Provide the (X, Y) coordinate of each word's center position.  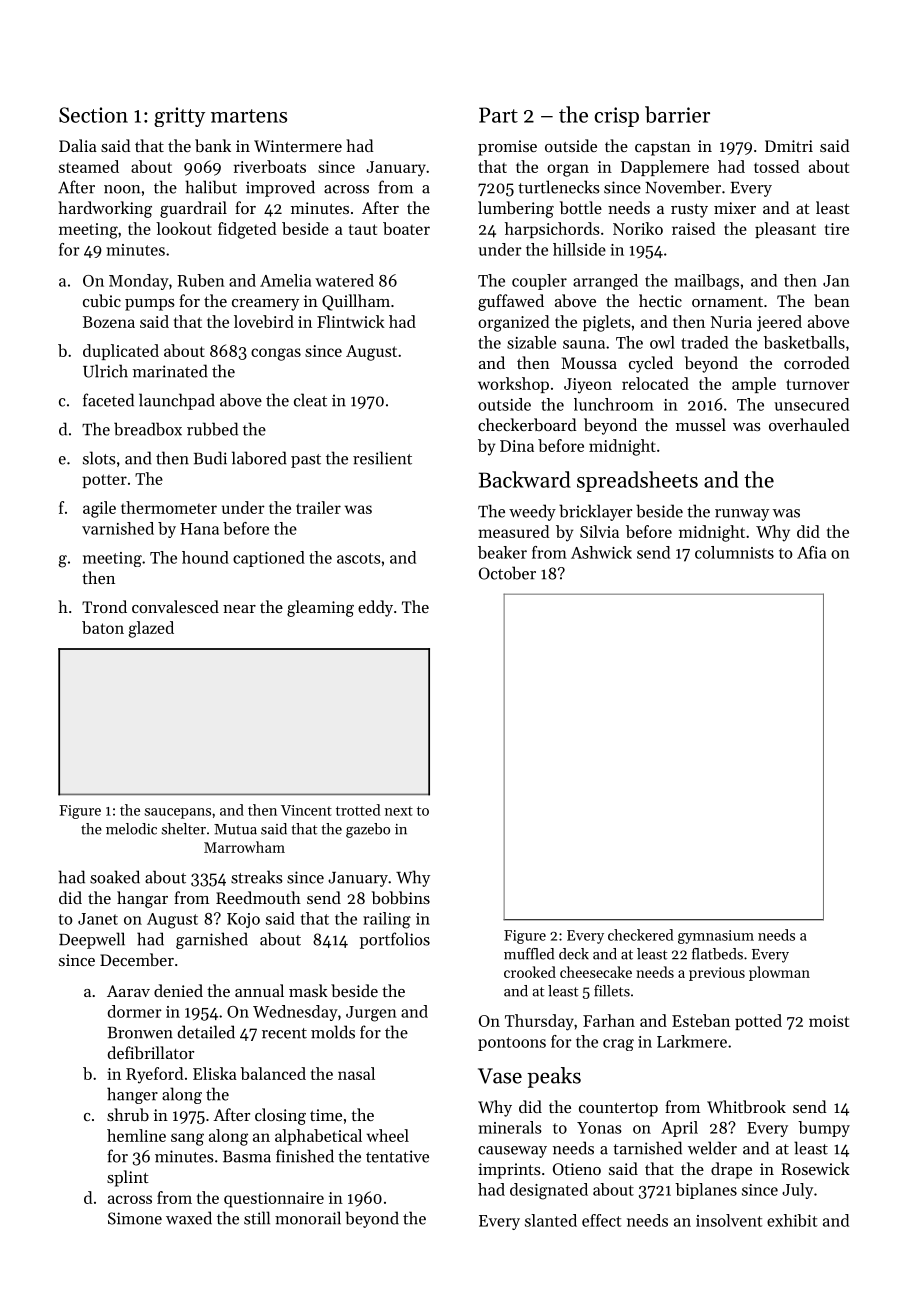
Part (498, 115)
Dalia (78, 145)
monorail (308, 1218)
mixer (735, 208)
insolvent (729, 1220)
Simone (135, 1218)
